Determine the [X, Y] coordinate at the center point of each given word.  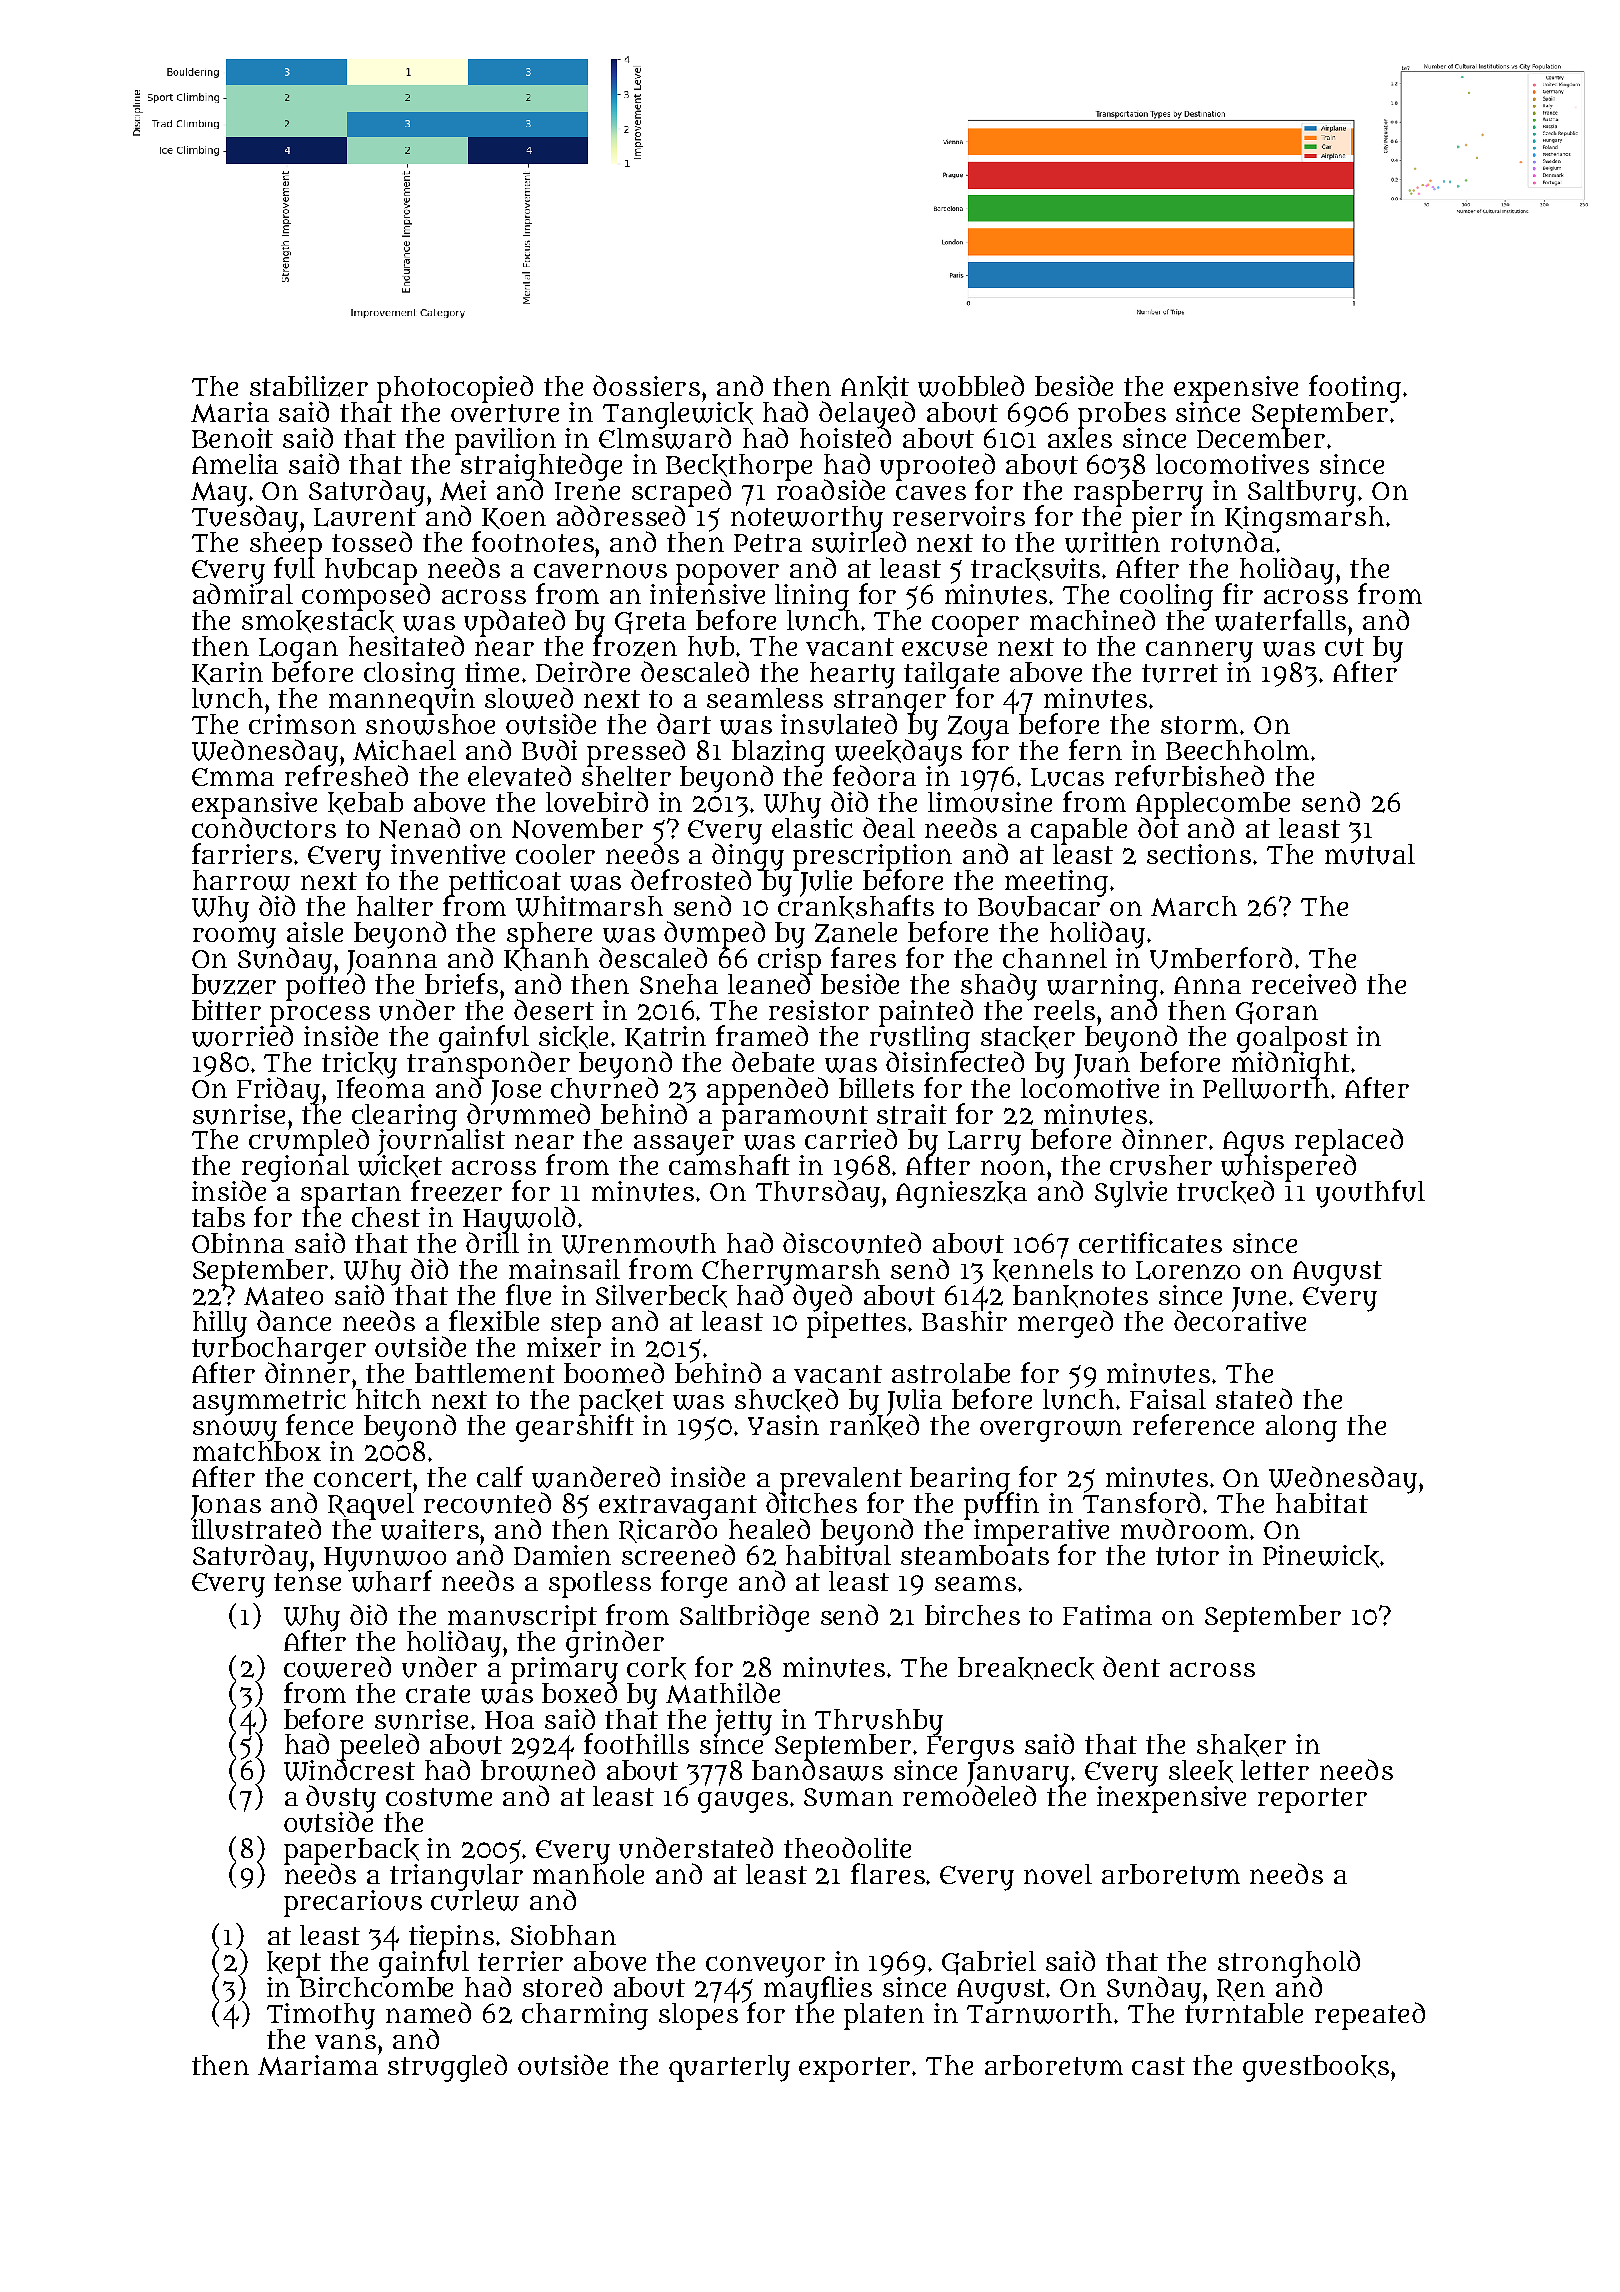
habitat [1322, 1503]
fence [319, 1424]
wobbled [971, 386]
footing [1355, 389]
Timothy [321, 2016]
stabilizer [309, 386]
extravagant [678, 1507]
